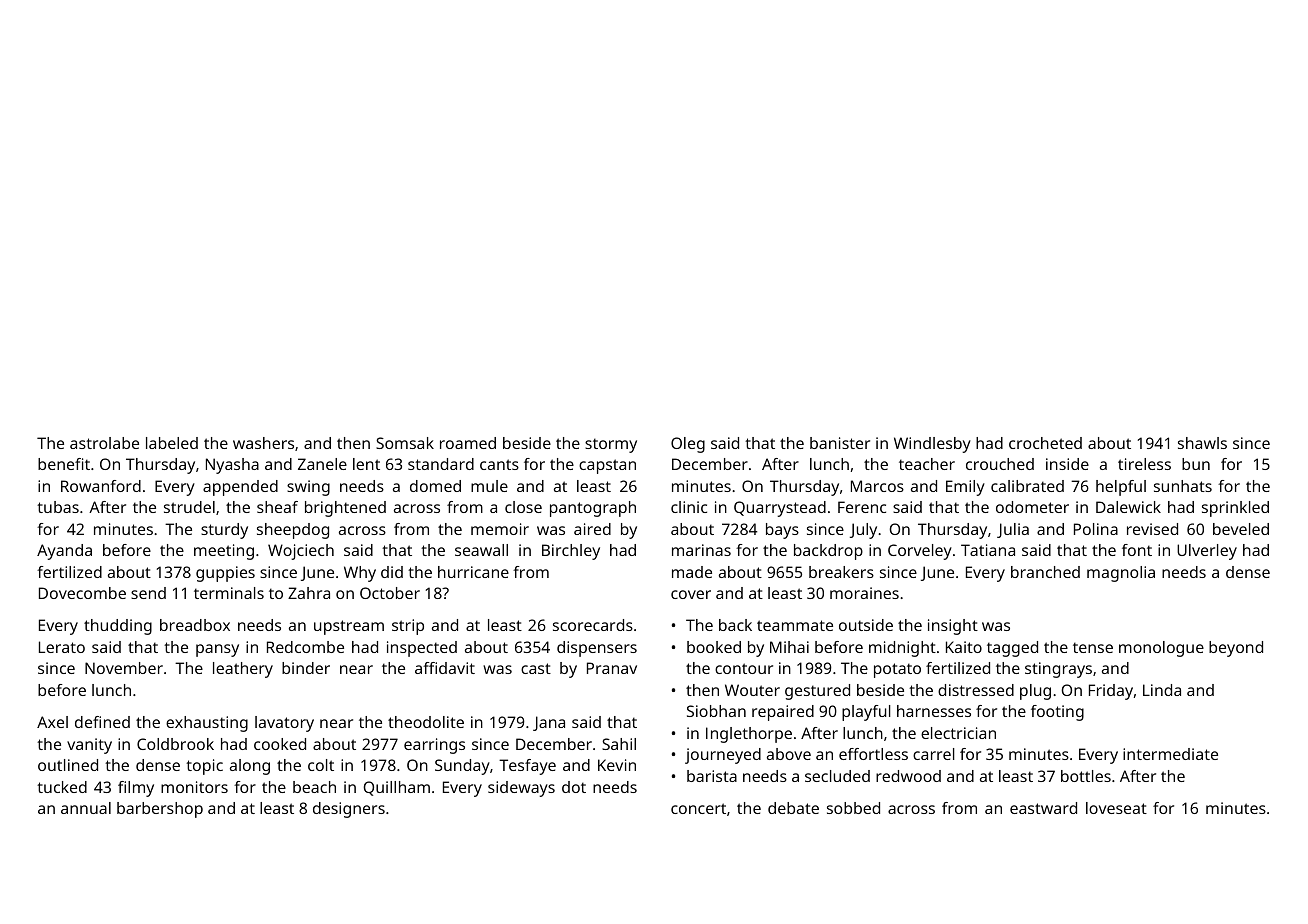 This screenshot has height=924, width=1308. What do you see at coordinates (1121, 488) in the screenshot?
I see `helpful` at bounding box center [1121, 488].
